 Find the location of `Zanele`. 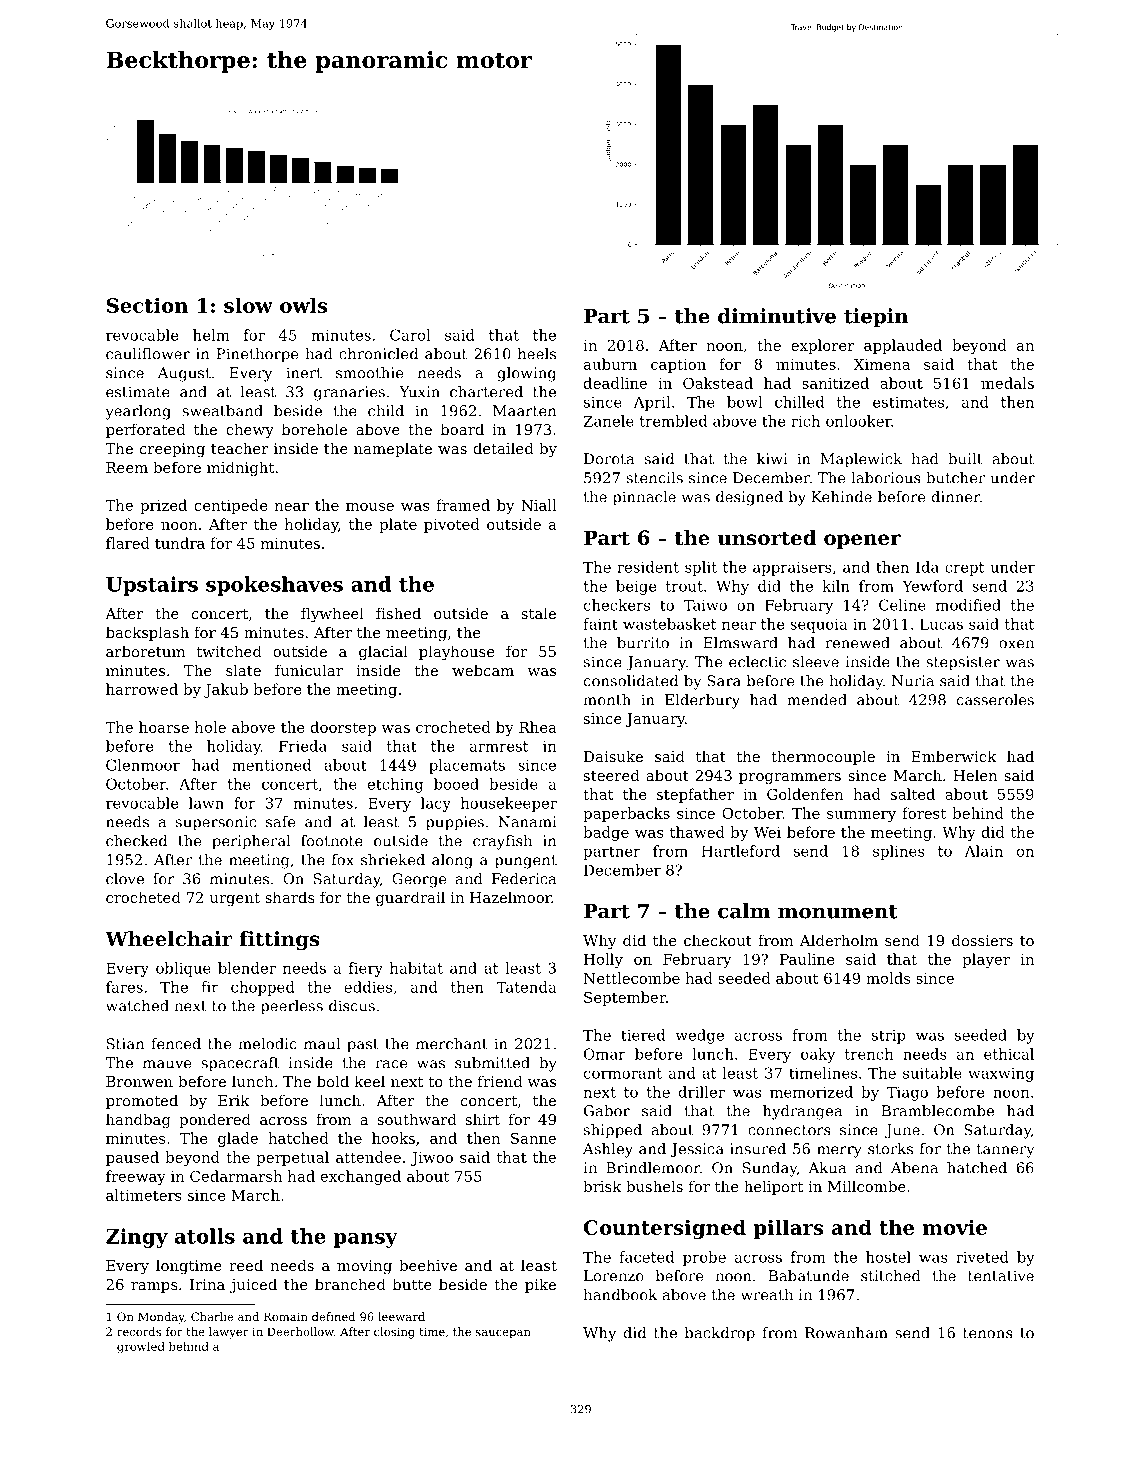

Zanele is located at coordinates (609, 421).
